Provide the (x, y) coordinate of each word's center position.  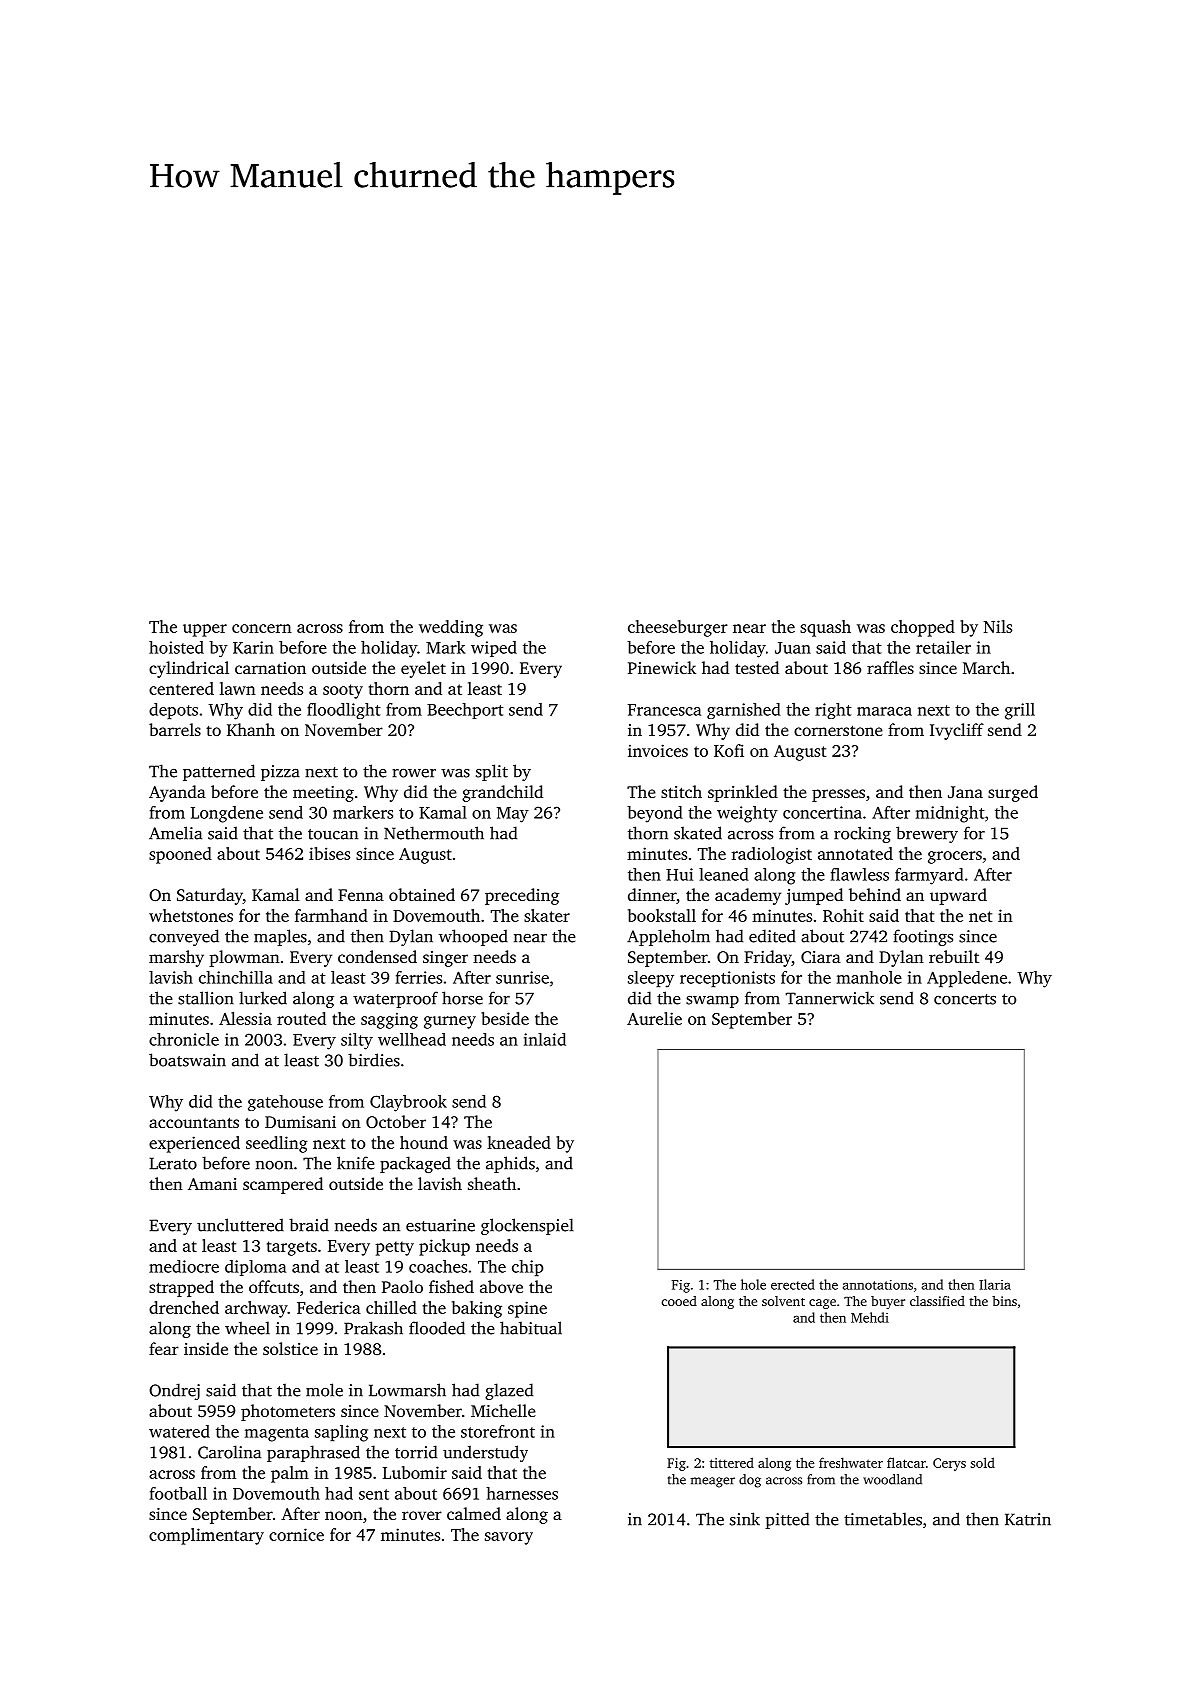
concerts (965, 999)
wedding (451, 628)
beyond (655, 814)
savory (509, 1538)
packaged (415, 1164)
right (833, 711)
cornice (296, 1534)
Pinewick (662, 667)
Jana (965, 792)
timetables (883, 1519)
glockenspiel (527, 1226)
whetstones (191, 915)
